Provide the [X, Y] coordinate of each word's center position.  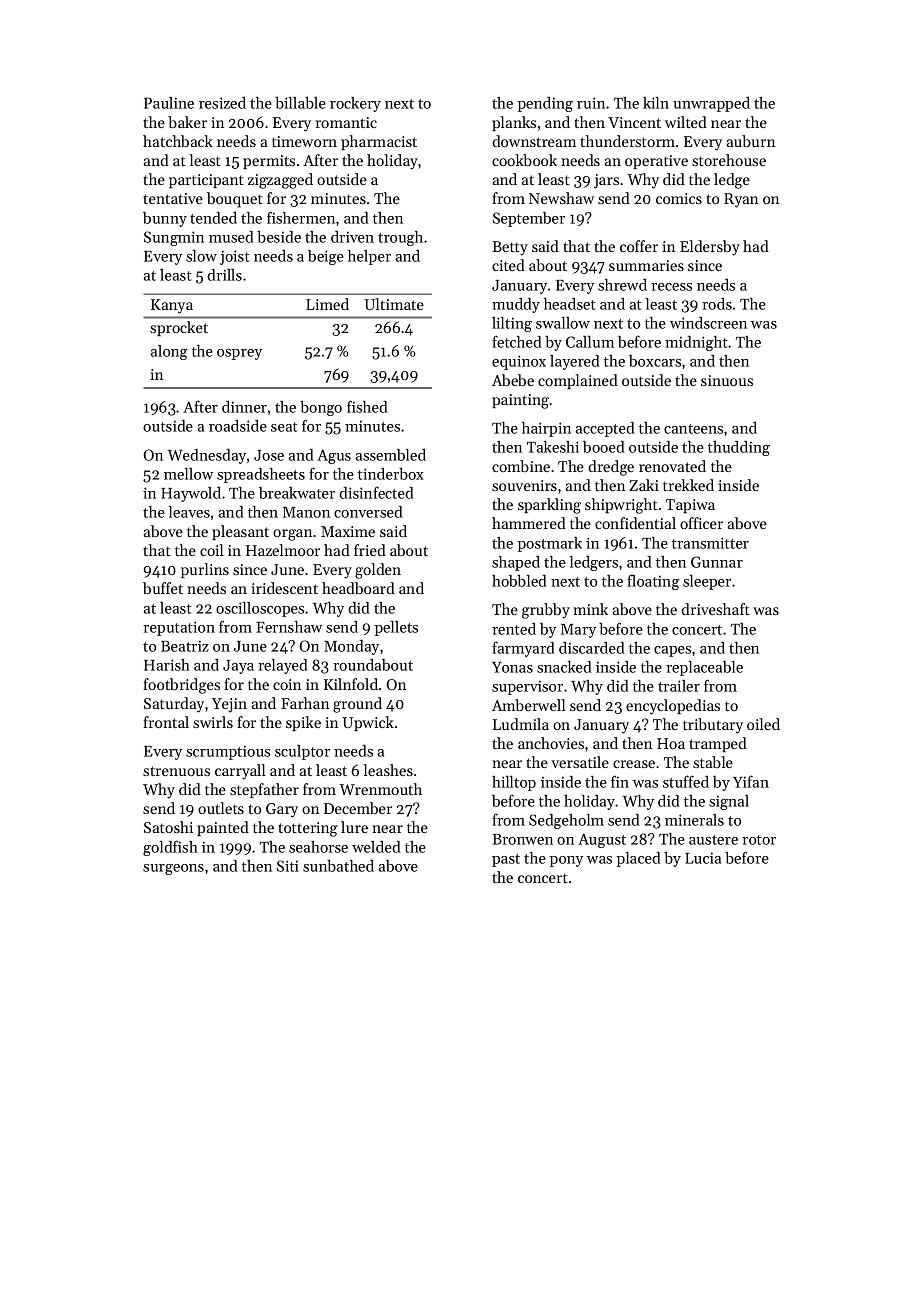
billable [300, 103]
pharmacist [379, 142]
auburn [751, 141]
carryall [240, 772]
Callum [590, 342]
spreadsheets [261, 475]
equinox [519, 362]
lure [354, 827]
